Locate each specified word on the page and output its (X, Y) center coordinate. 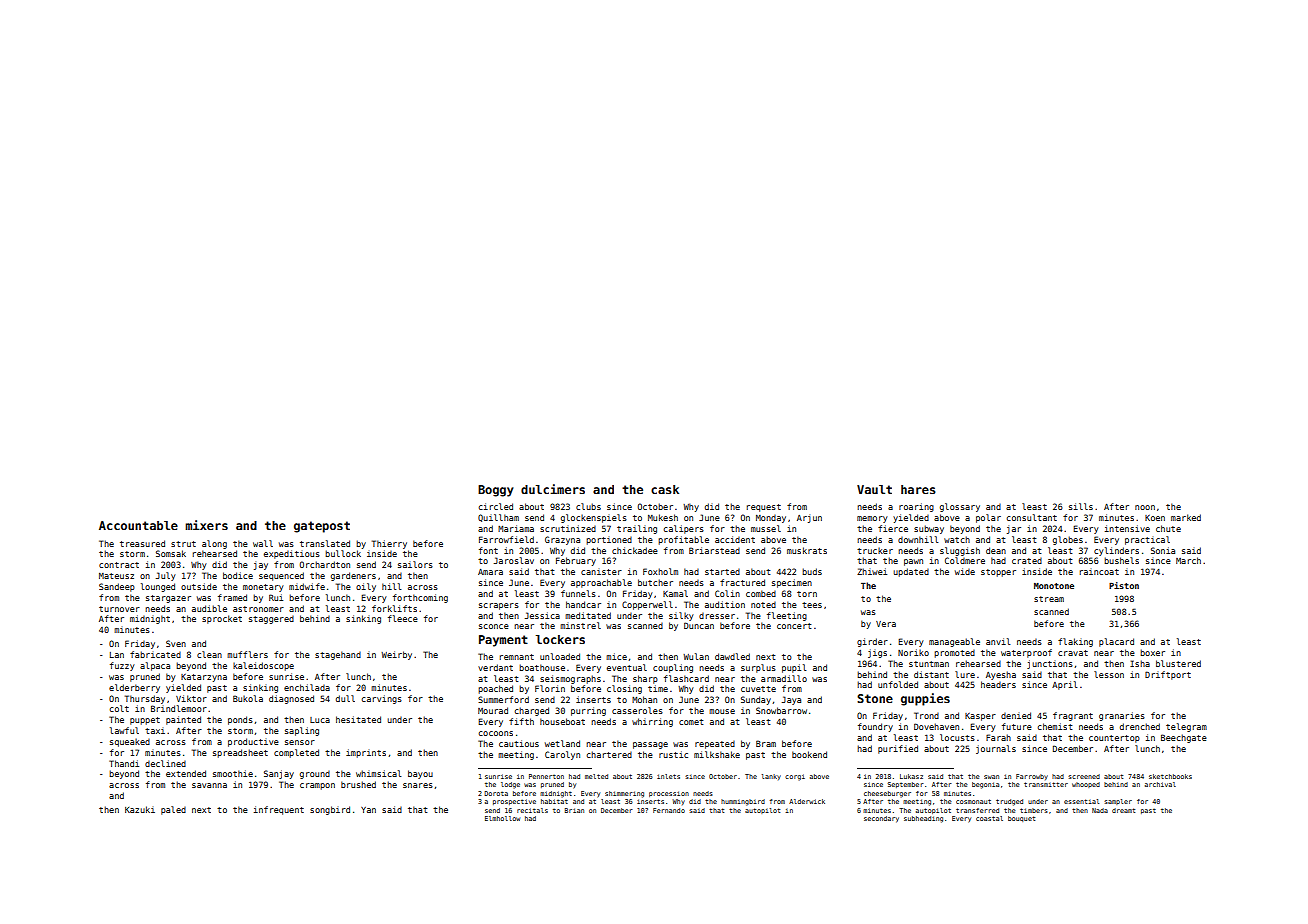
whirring (652, 722)
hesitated (358, 719)
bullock (343, 553)
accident (735, 539)
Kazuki (140, 809)
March (1188, 560)
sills (1081, 506)
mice (616, 656)
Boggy (496, 491)
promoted (954, 654)
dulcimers (553, 489)
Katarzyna (204, 678)
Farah (998, 737)
